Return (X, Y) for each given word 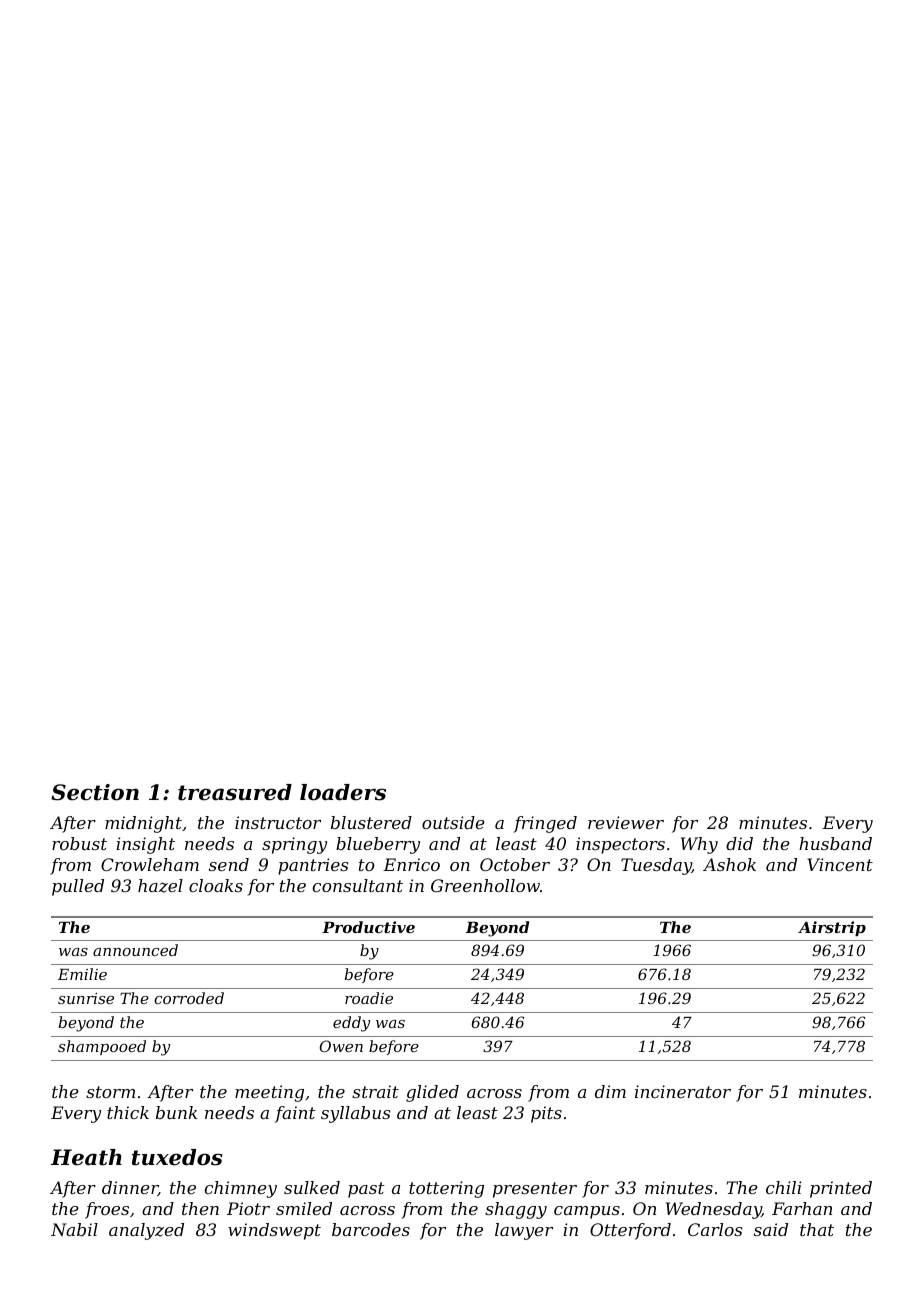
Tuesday (656, 866)
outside (453, 822)
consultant (358, 885)
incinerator (683, 1091)
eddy (351, 1024)
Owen (341, 1046)
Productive (368, 927)
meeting (269, 1093)
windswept (274, 1231)
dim (610, 1091)
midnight (143, 824)
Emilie (82, 974)
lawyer (524, 1231)
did (739, 843)
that (817, 1229)
